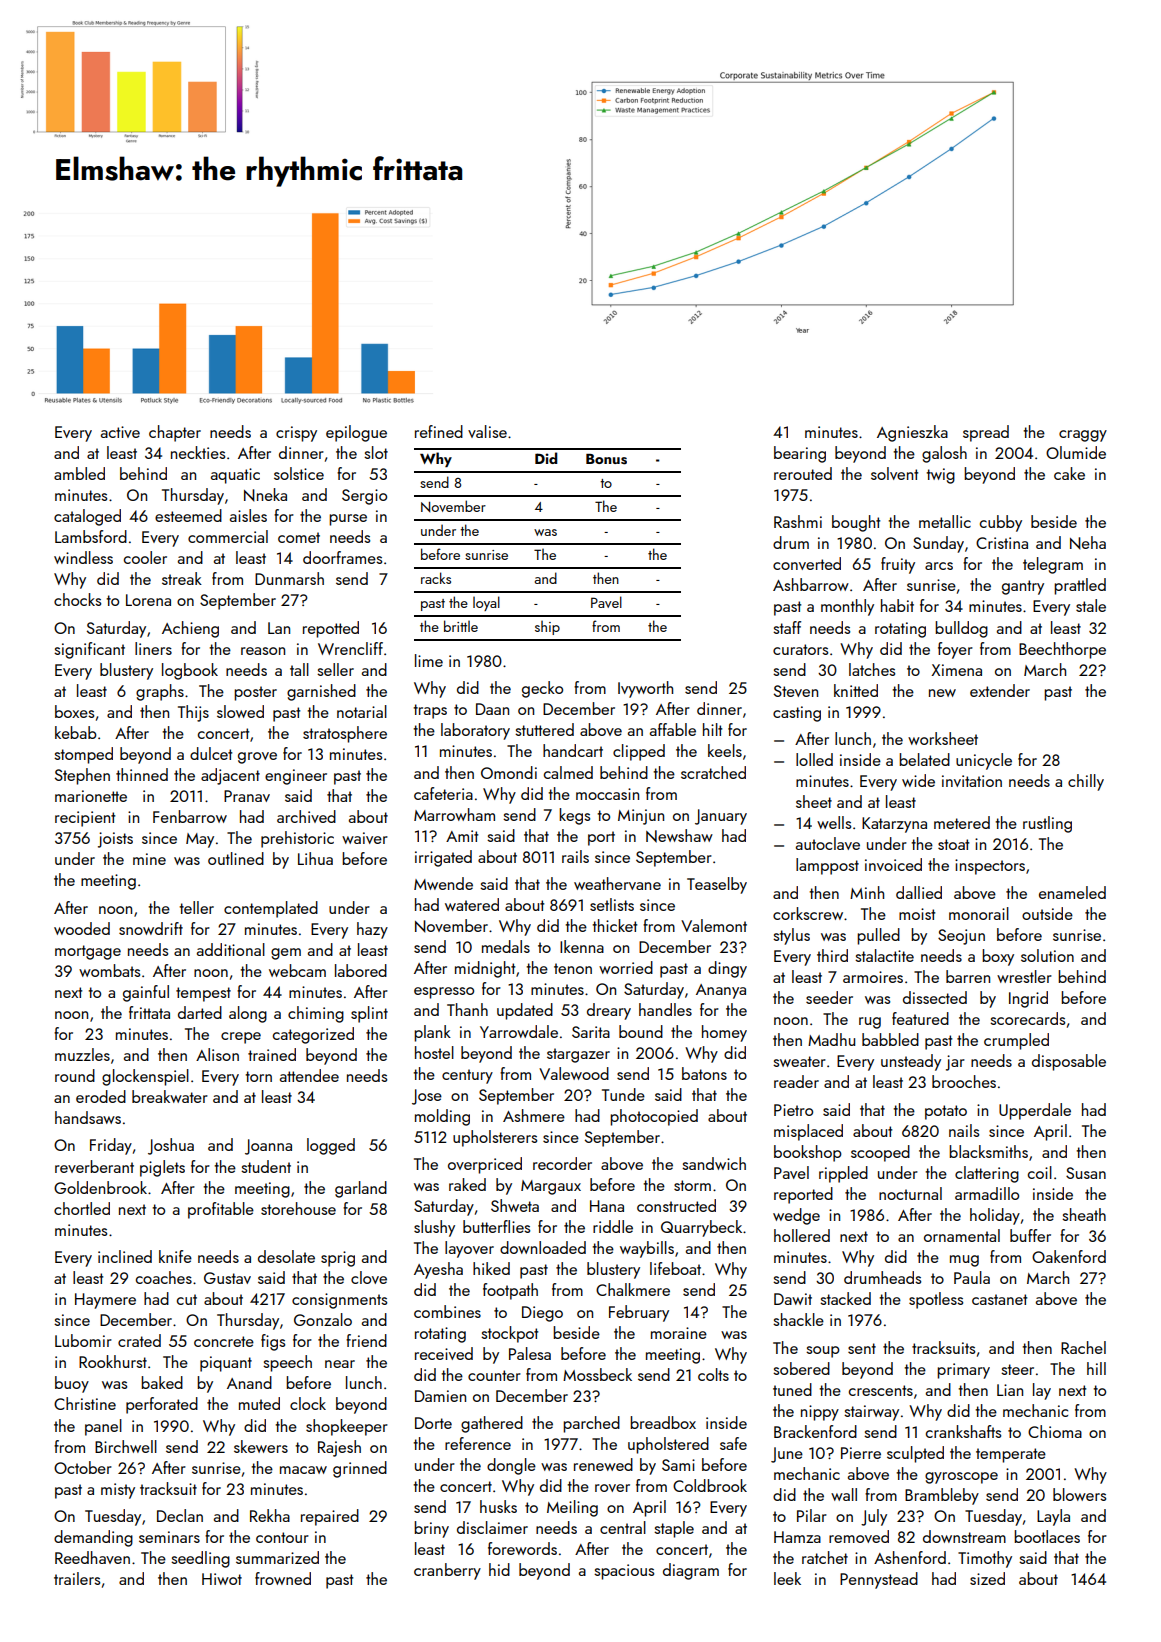 This screenshot has width=1161, height=1642. I want to click on unicycle, so click(984, 761).
